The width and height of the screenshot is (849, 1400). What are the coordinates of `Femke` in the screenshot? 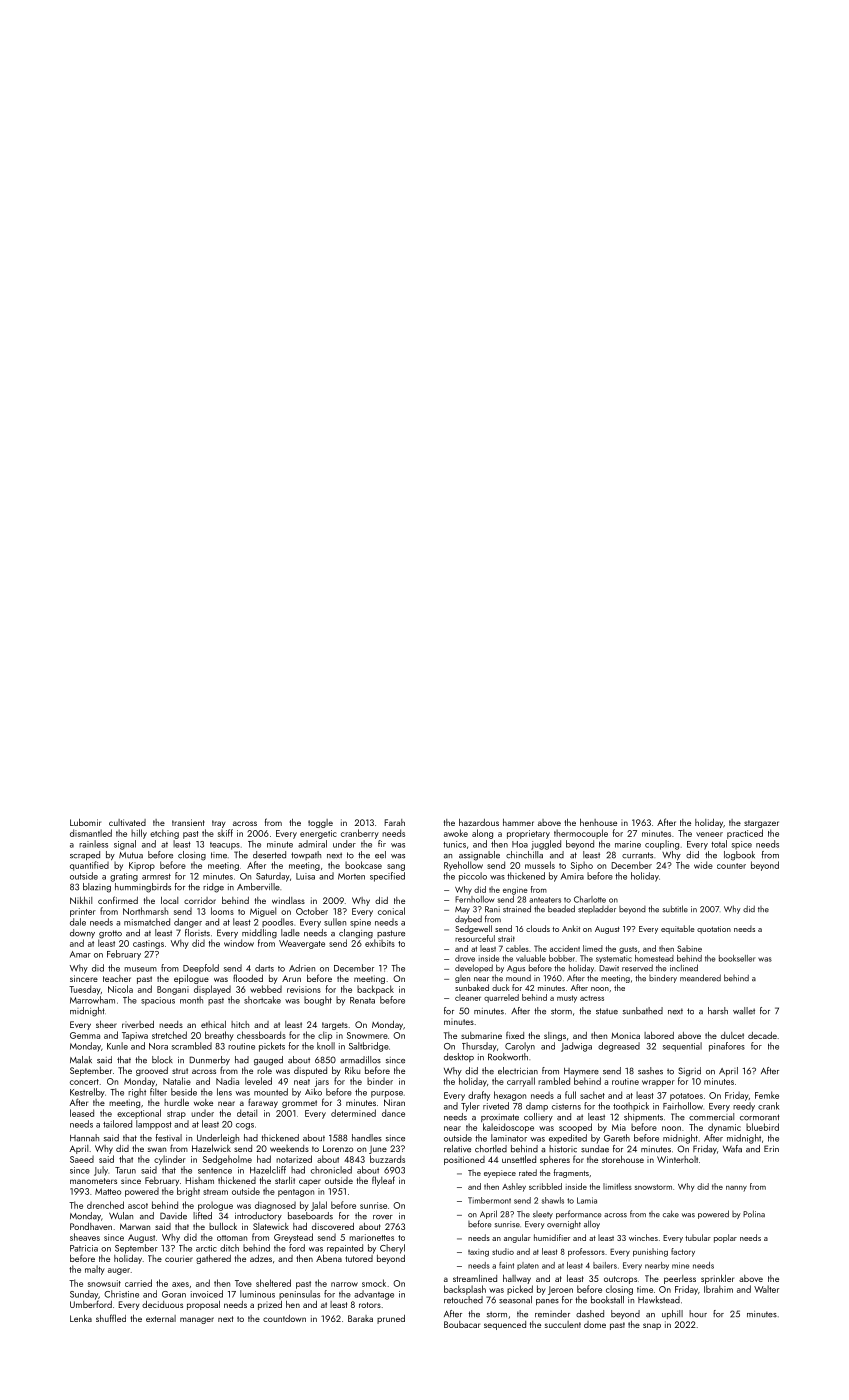 It's located at (767, 1095).
